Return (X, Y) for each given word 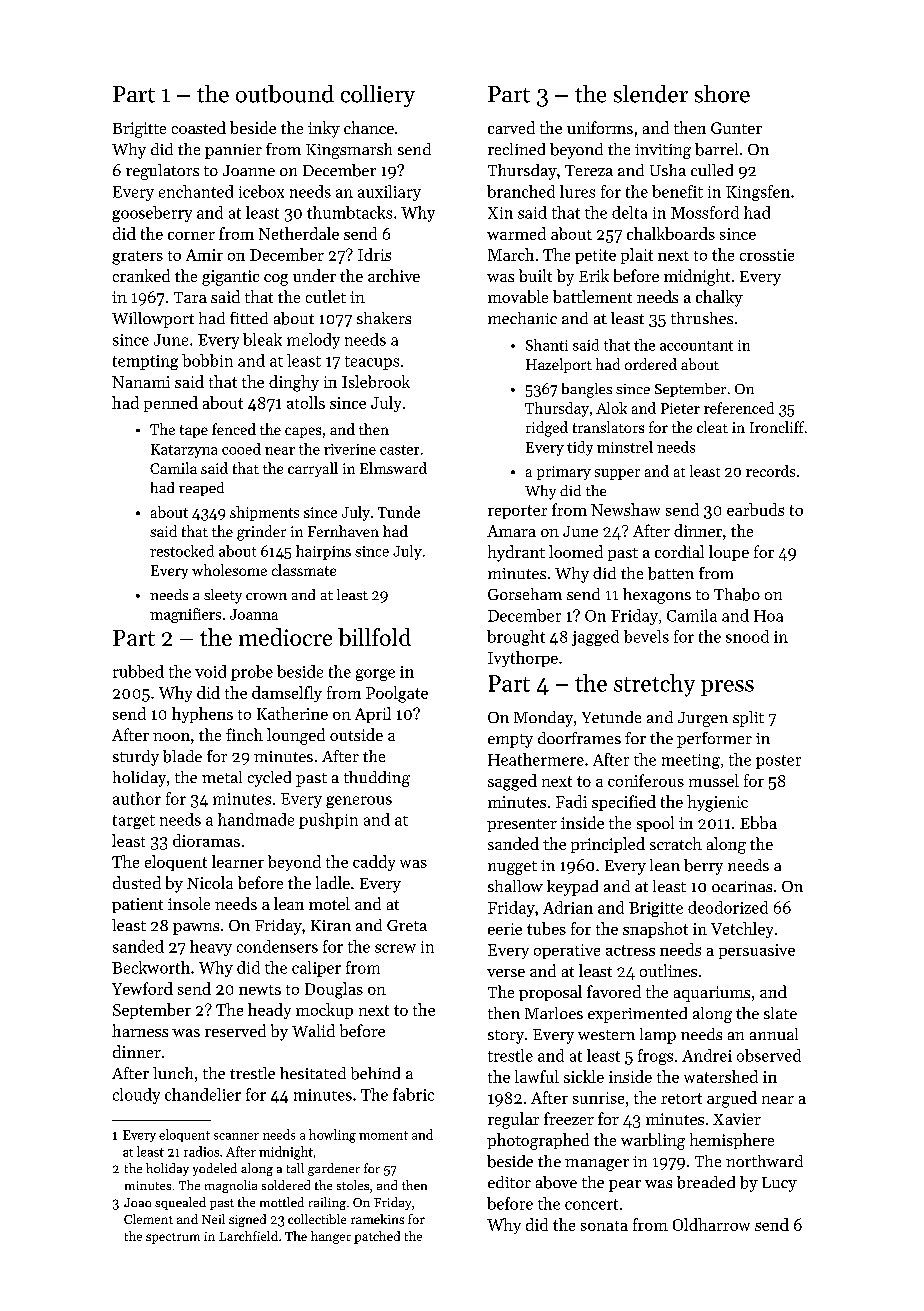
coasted (199, 127)
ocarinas (742, 886)
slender (651, 94)
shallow (515, 886)
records (770, 471)
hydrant (516, 553)
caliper (316, 969)
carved (511, 127)
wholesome (229, 570)
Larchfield (248, 1236)
